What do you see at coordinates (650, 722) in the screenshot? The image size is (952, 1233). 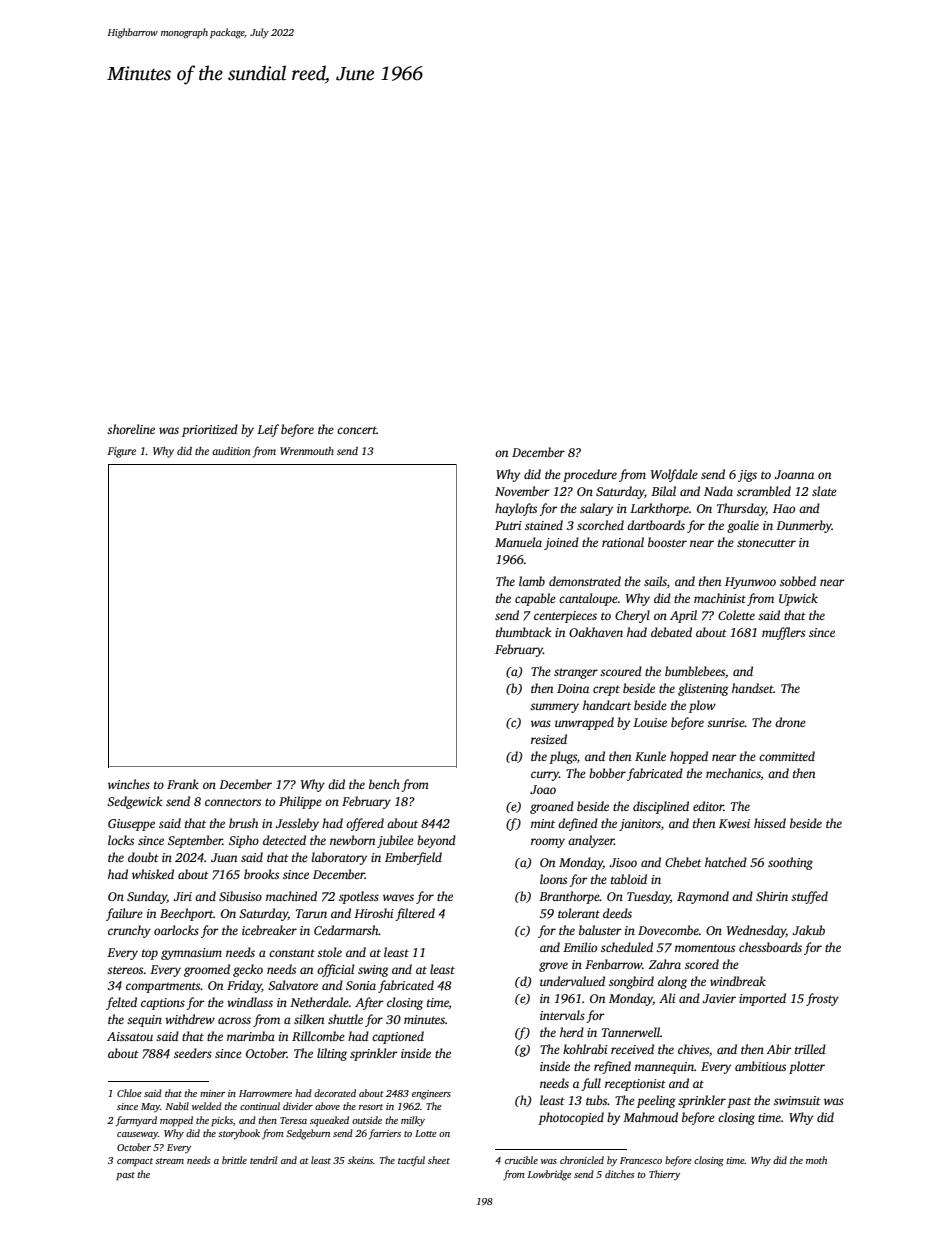 I see `Louise` at bounding box center [650, 722].
